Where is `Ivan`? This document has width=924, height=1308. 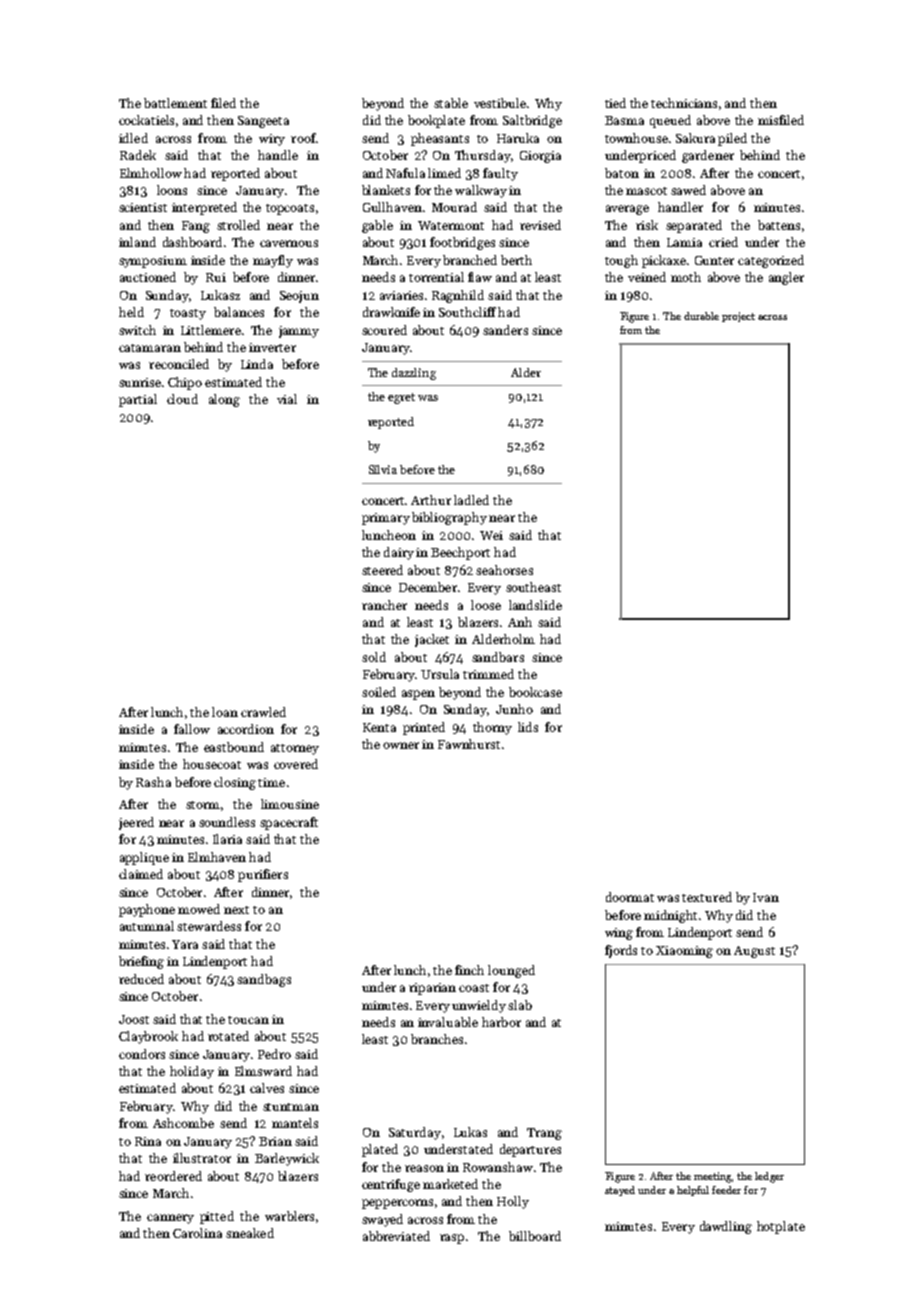 Ivan is located at coordinates (766, 897).
